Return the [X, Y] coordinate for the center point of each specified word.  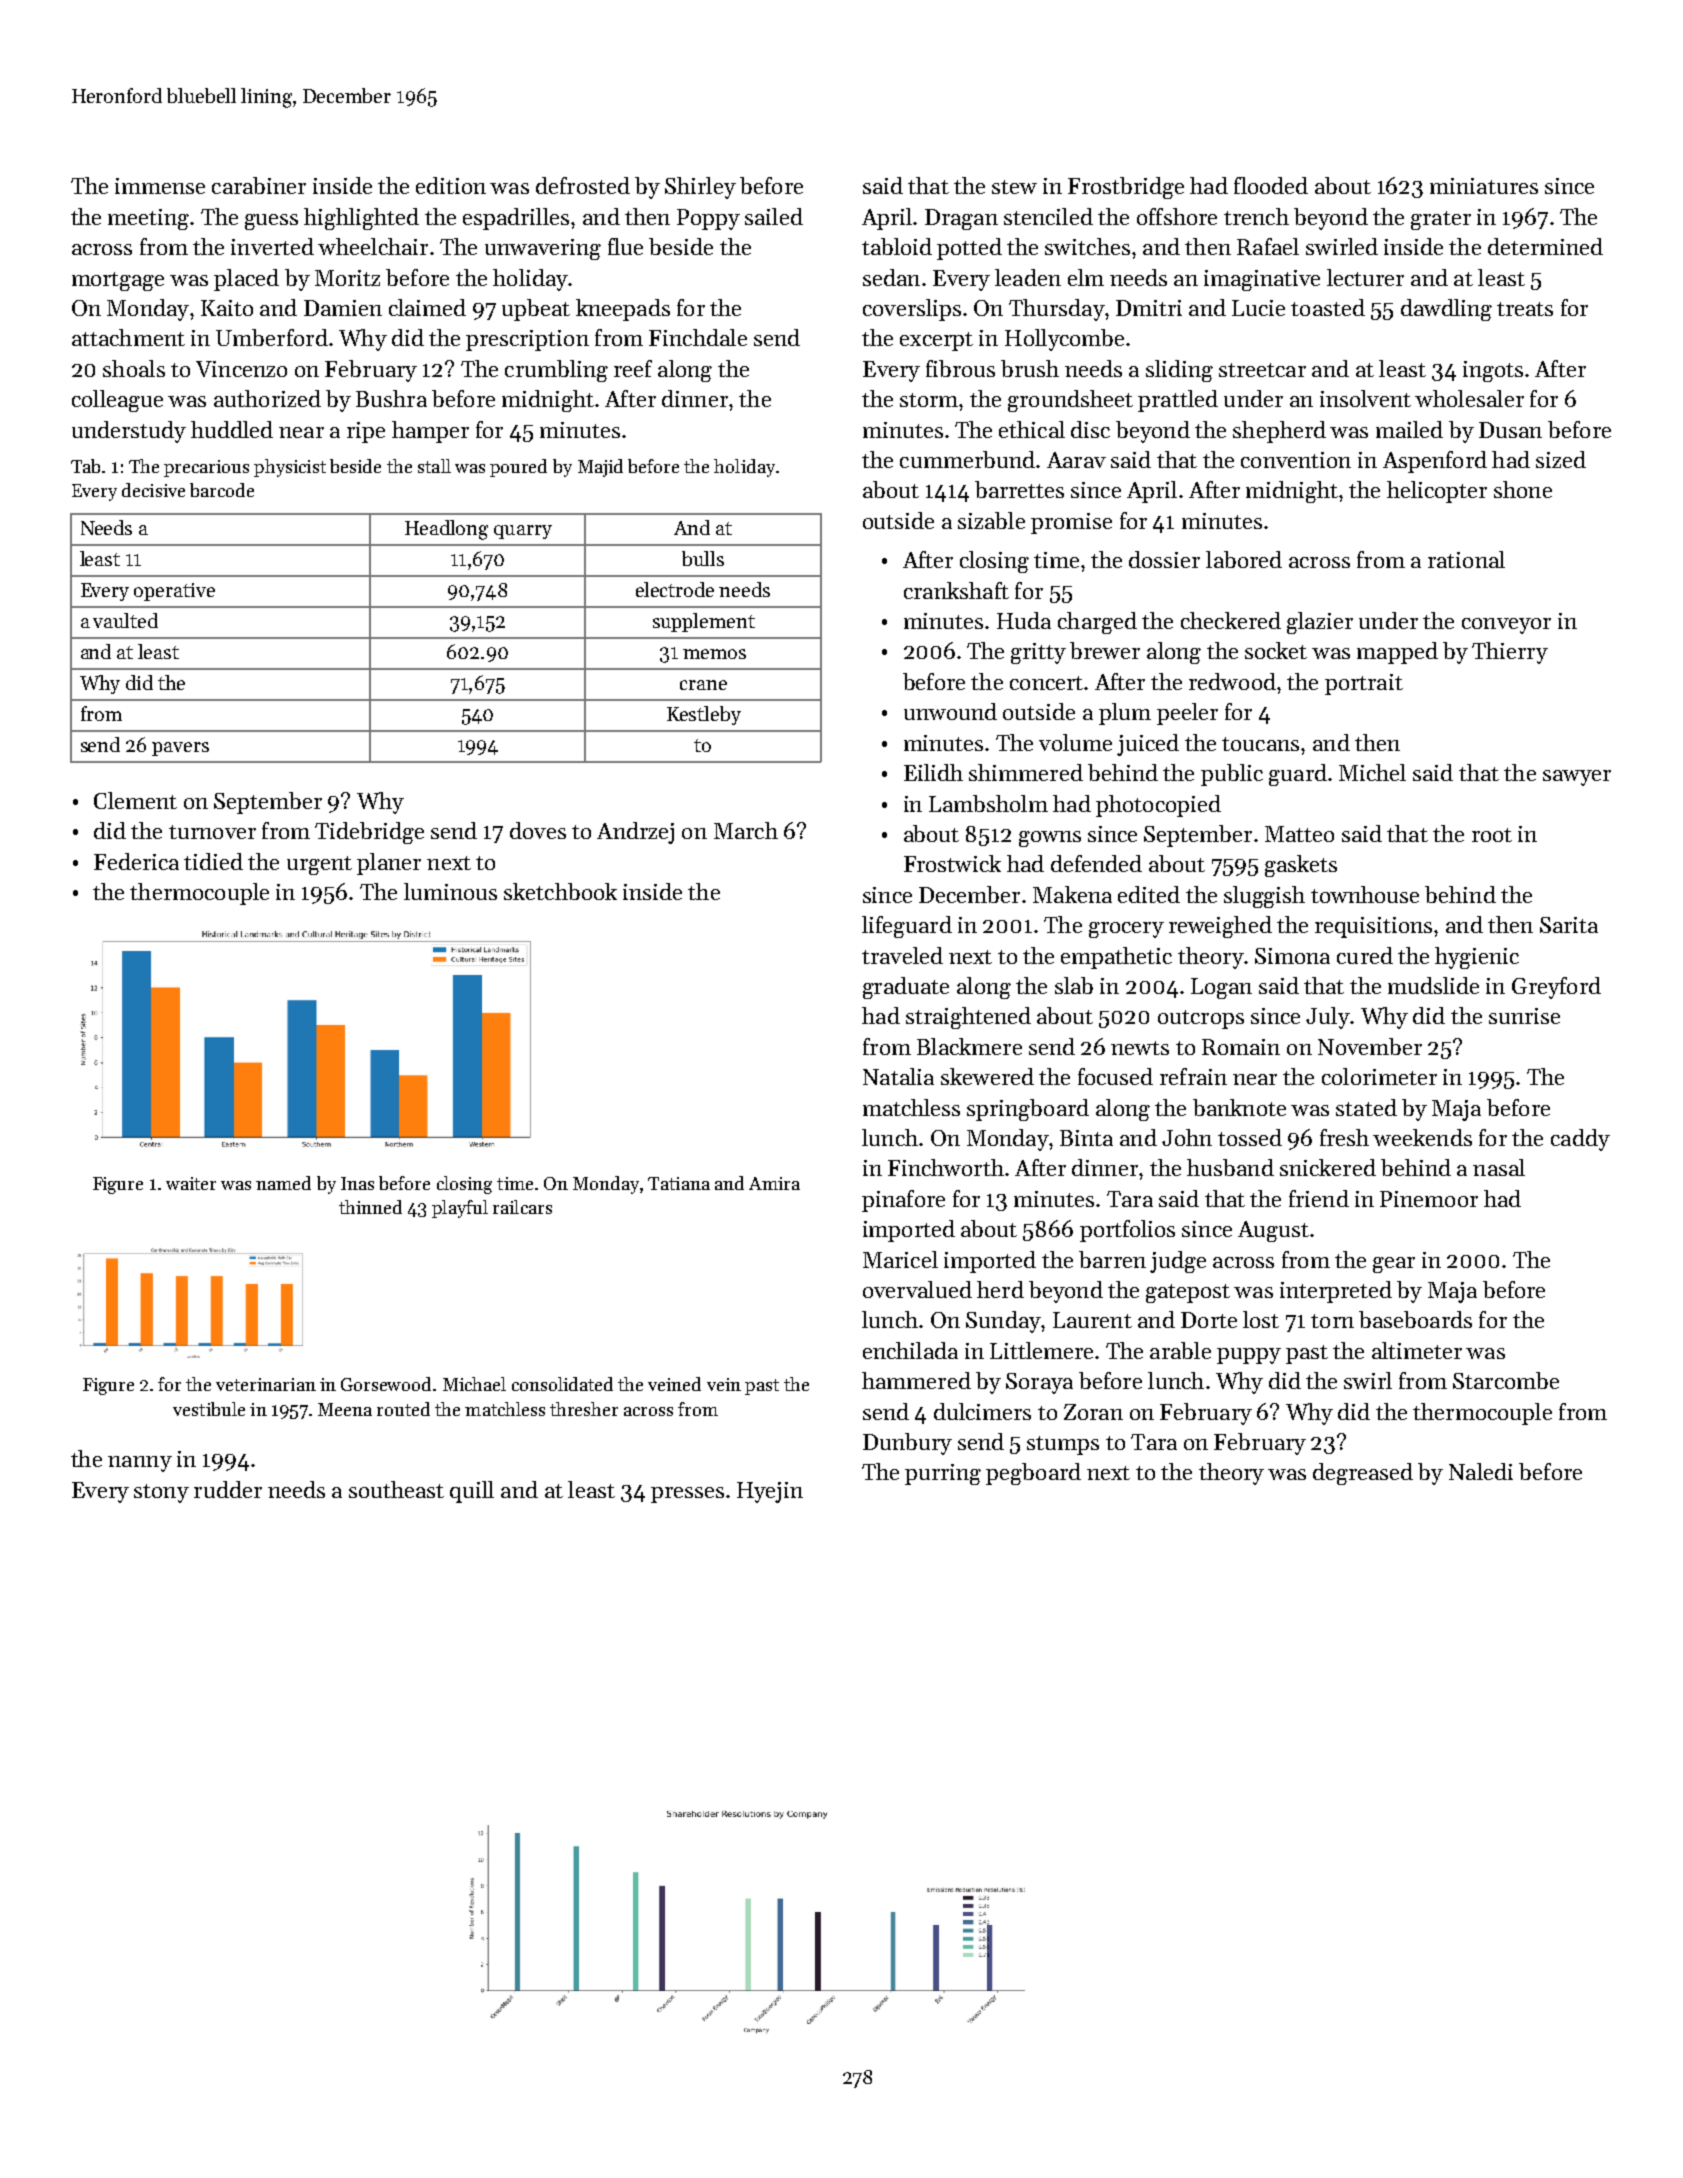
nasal [1499, 1167]
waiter [191, 1183]
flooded [1271, 185]
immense [160, 186]
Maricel [900, 1259]
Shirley [700, 188]
